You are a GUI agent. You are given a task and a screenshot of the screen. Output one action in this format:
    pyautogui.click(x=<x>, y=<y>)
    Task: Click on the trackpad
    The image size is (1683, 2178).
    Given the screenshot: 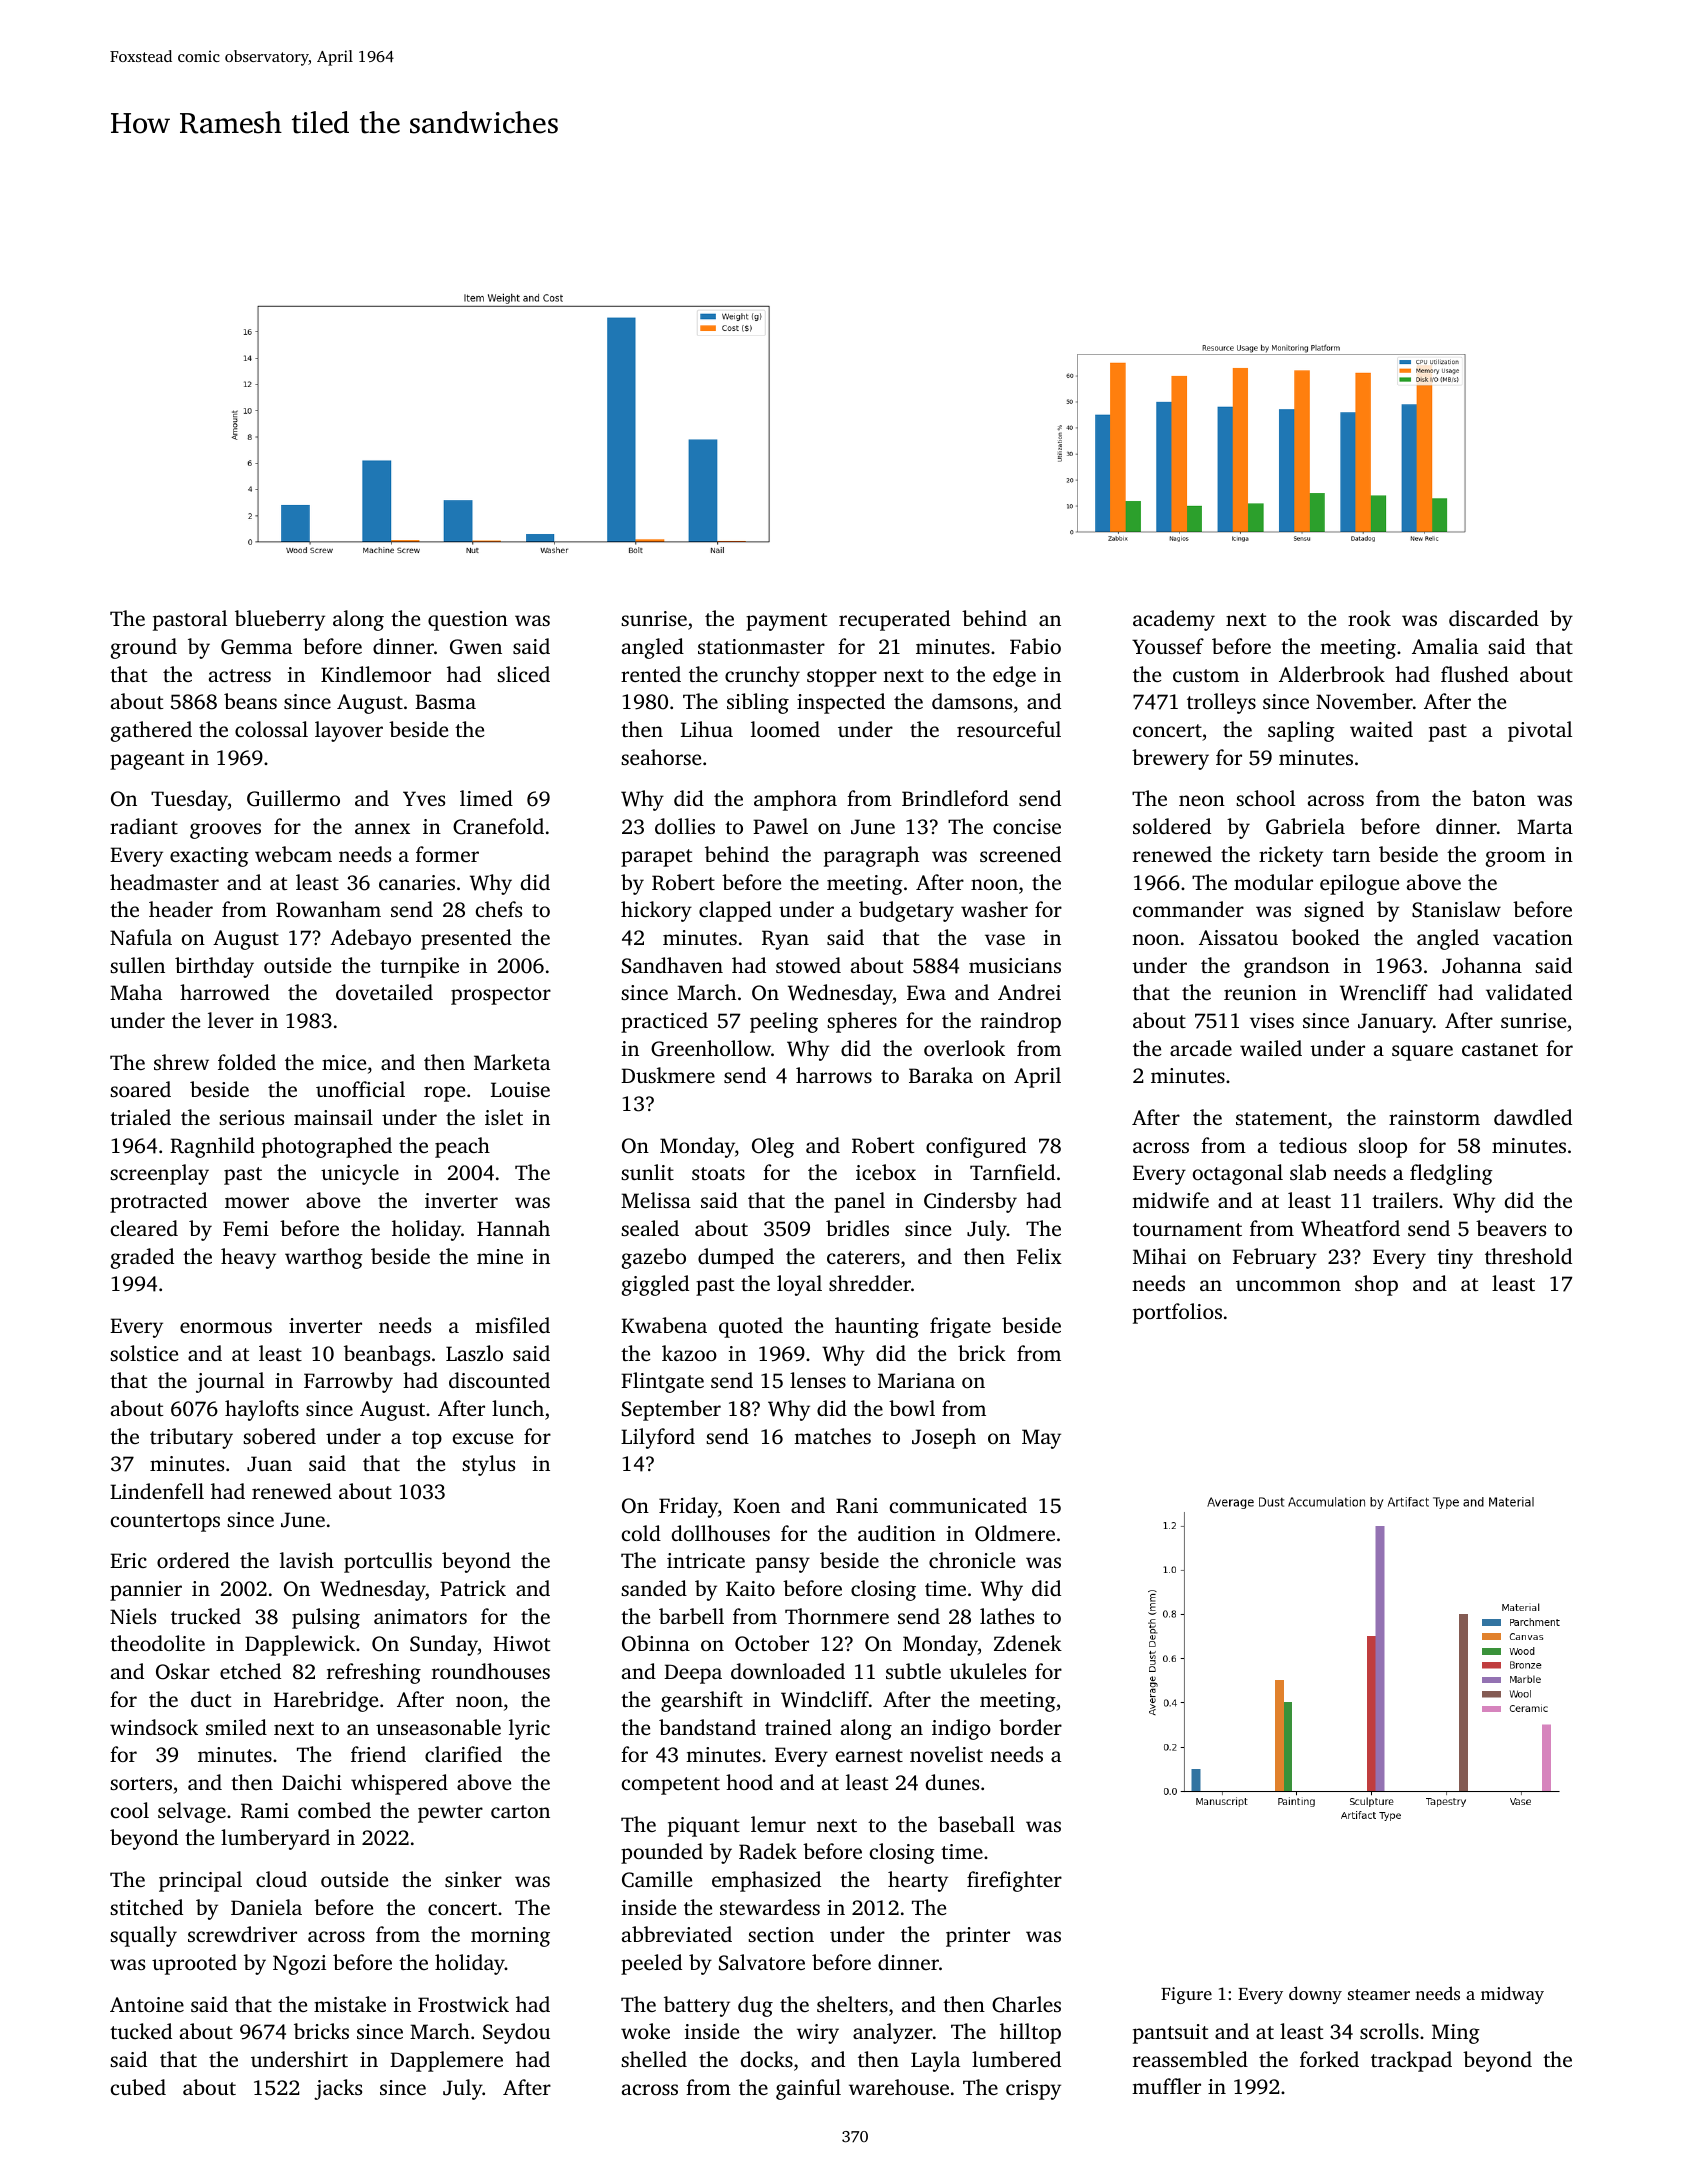 What is the action you would take?
    pyautogui.click(x=1411, y=2061)
